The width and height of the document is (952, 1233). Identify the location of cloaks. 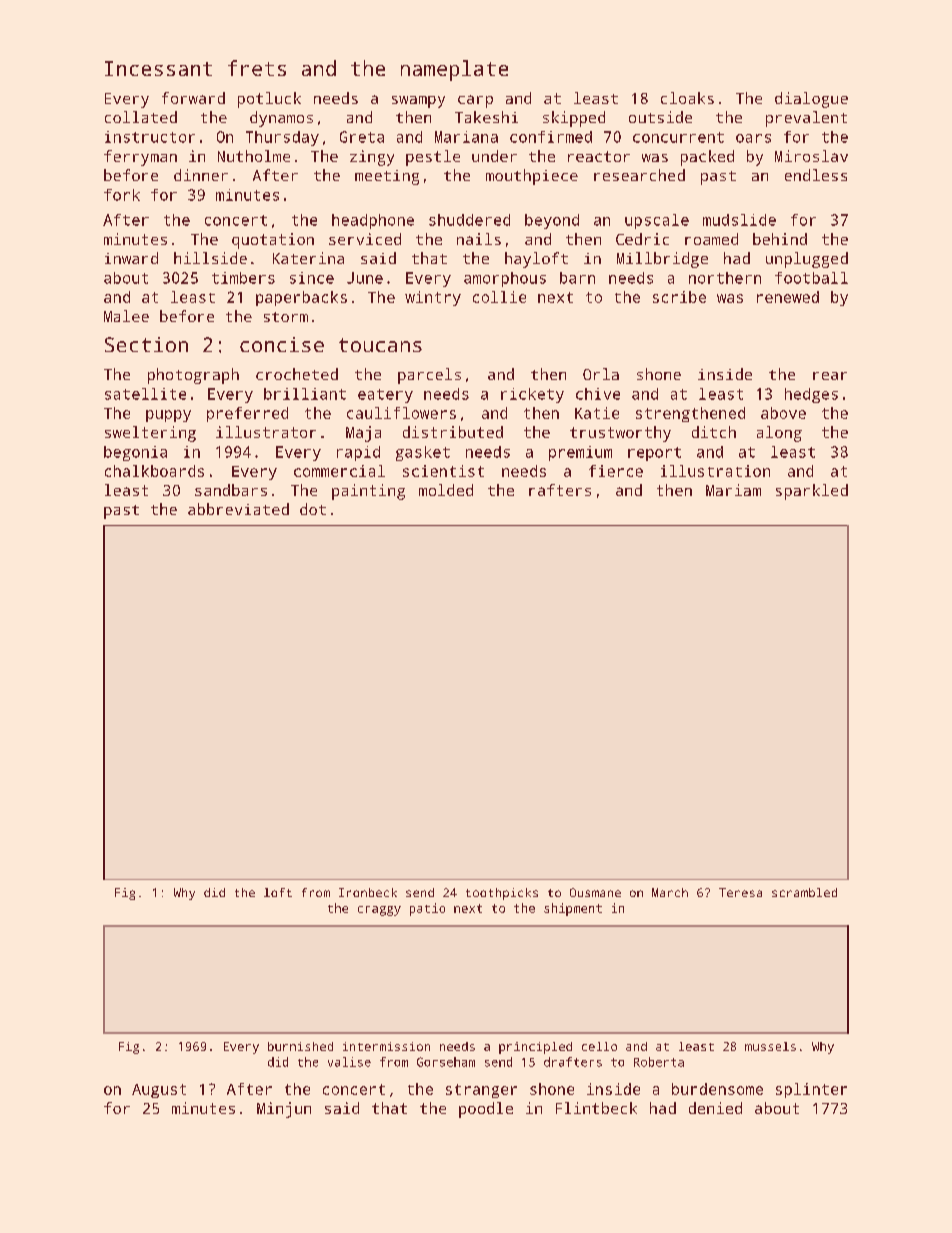
(687, 98).
